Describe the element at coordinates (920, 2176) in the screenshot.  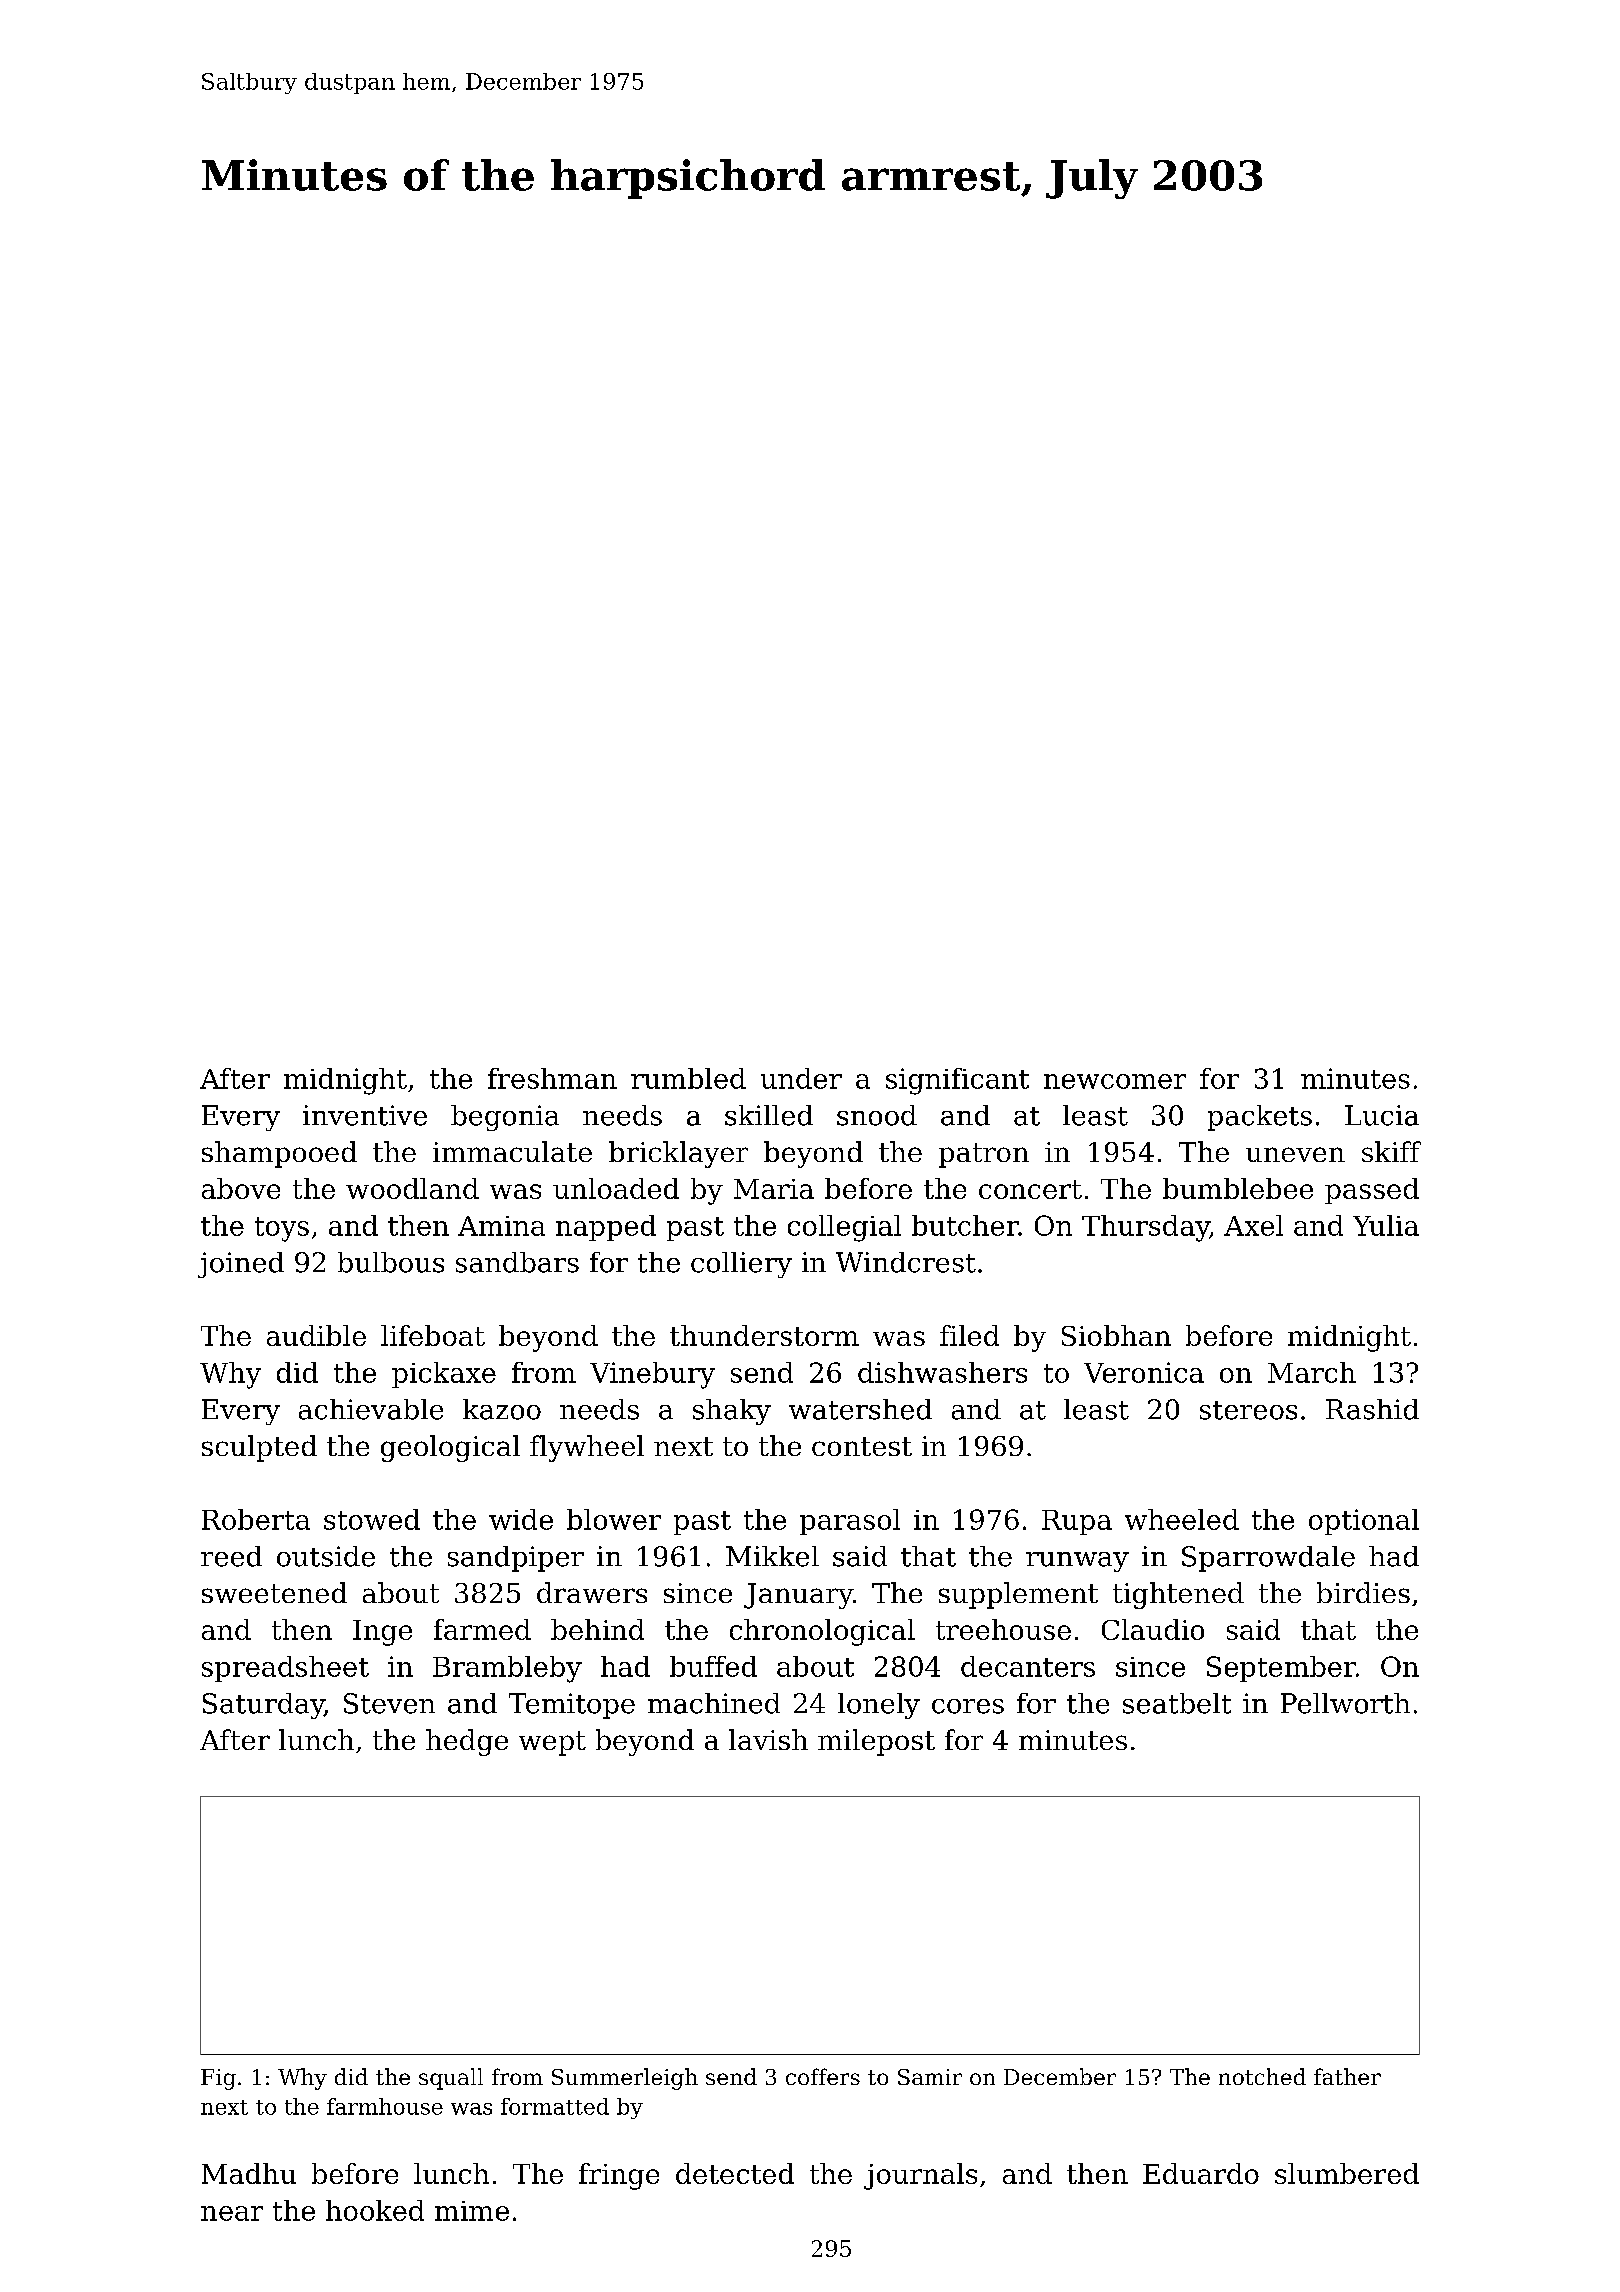
I see `journals` at that location.
